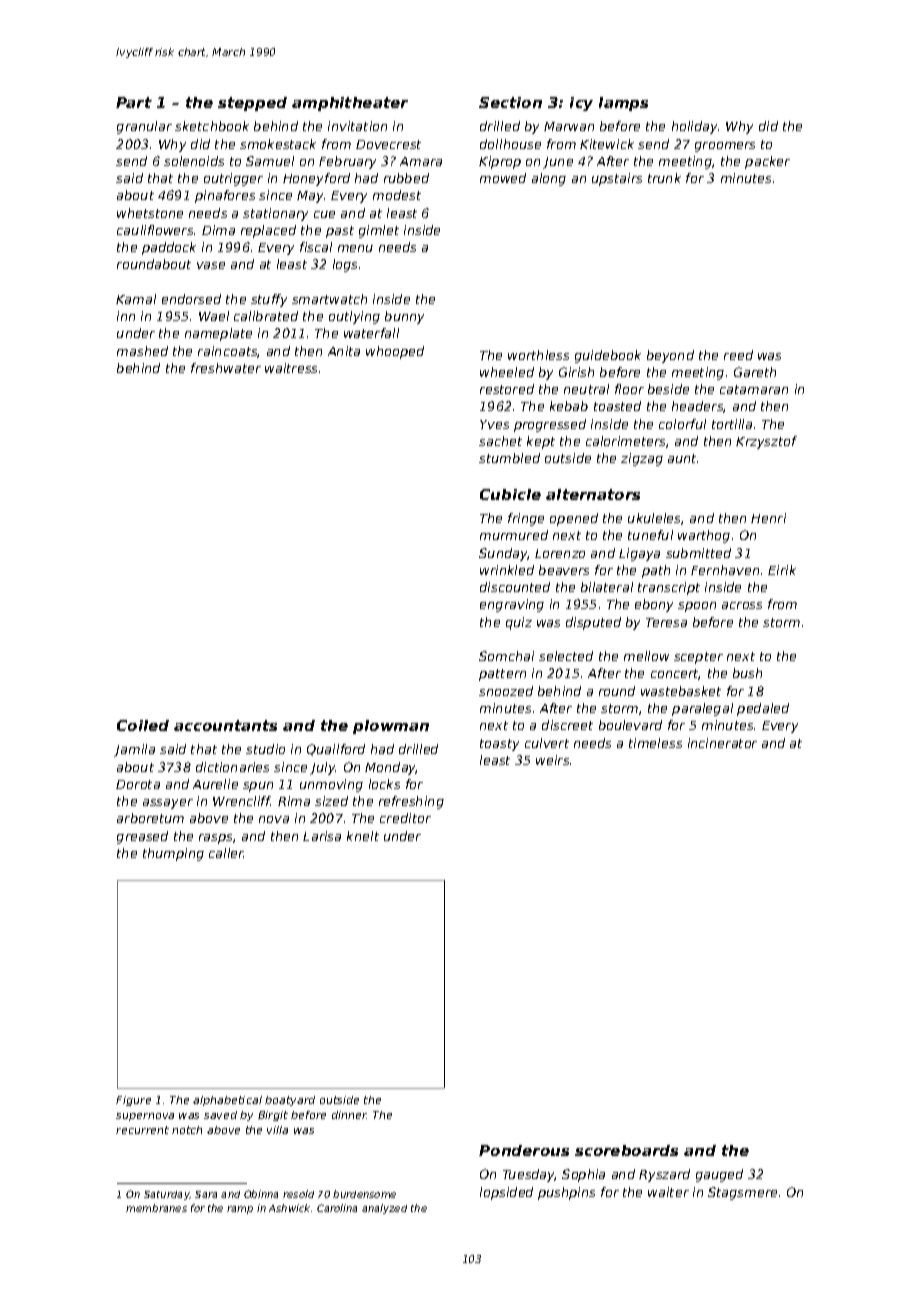 This image has width=924, height=1314. What do you see at coordinates (767, 162) in the image?
I see `packer` at bounding box center [767, 162].
